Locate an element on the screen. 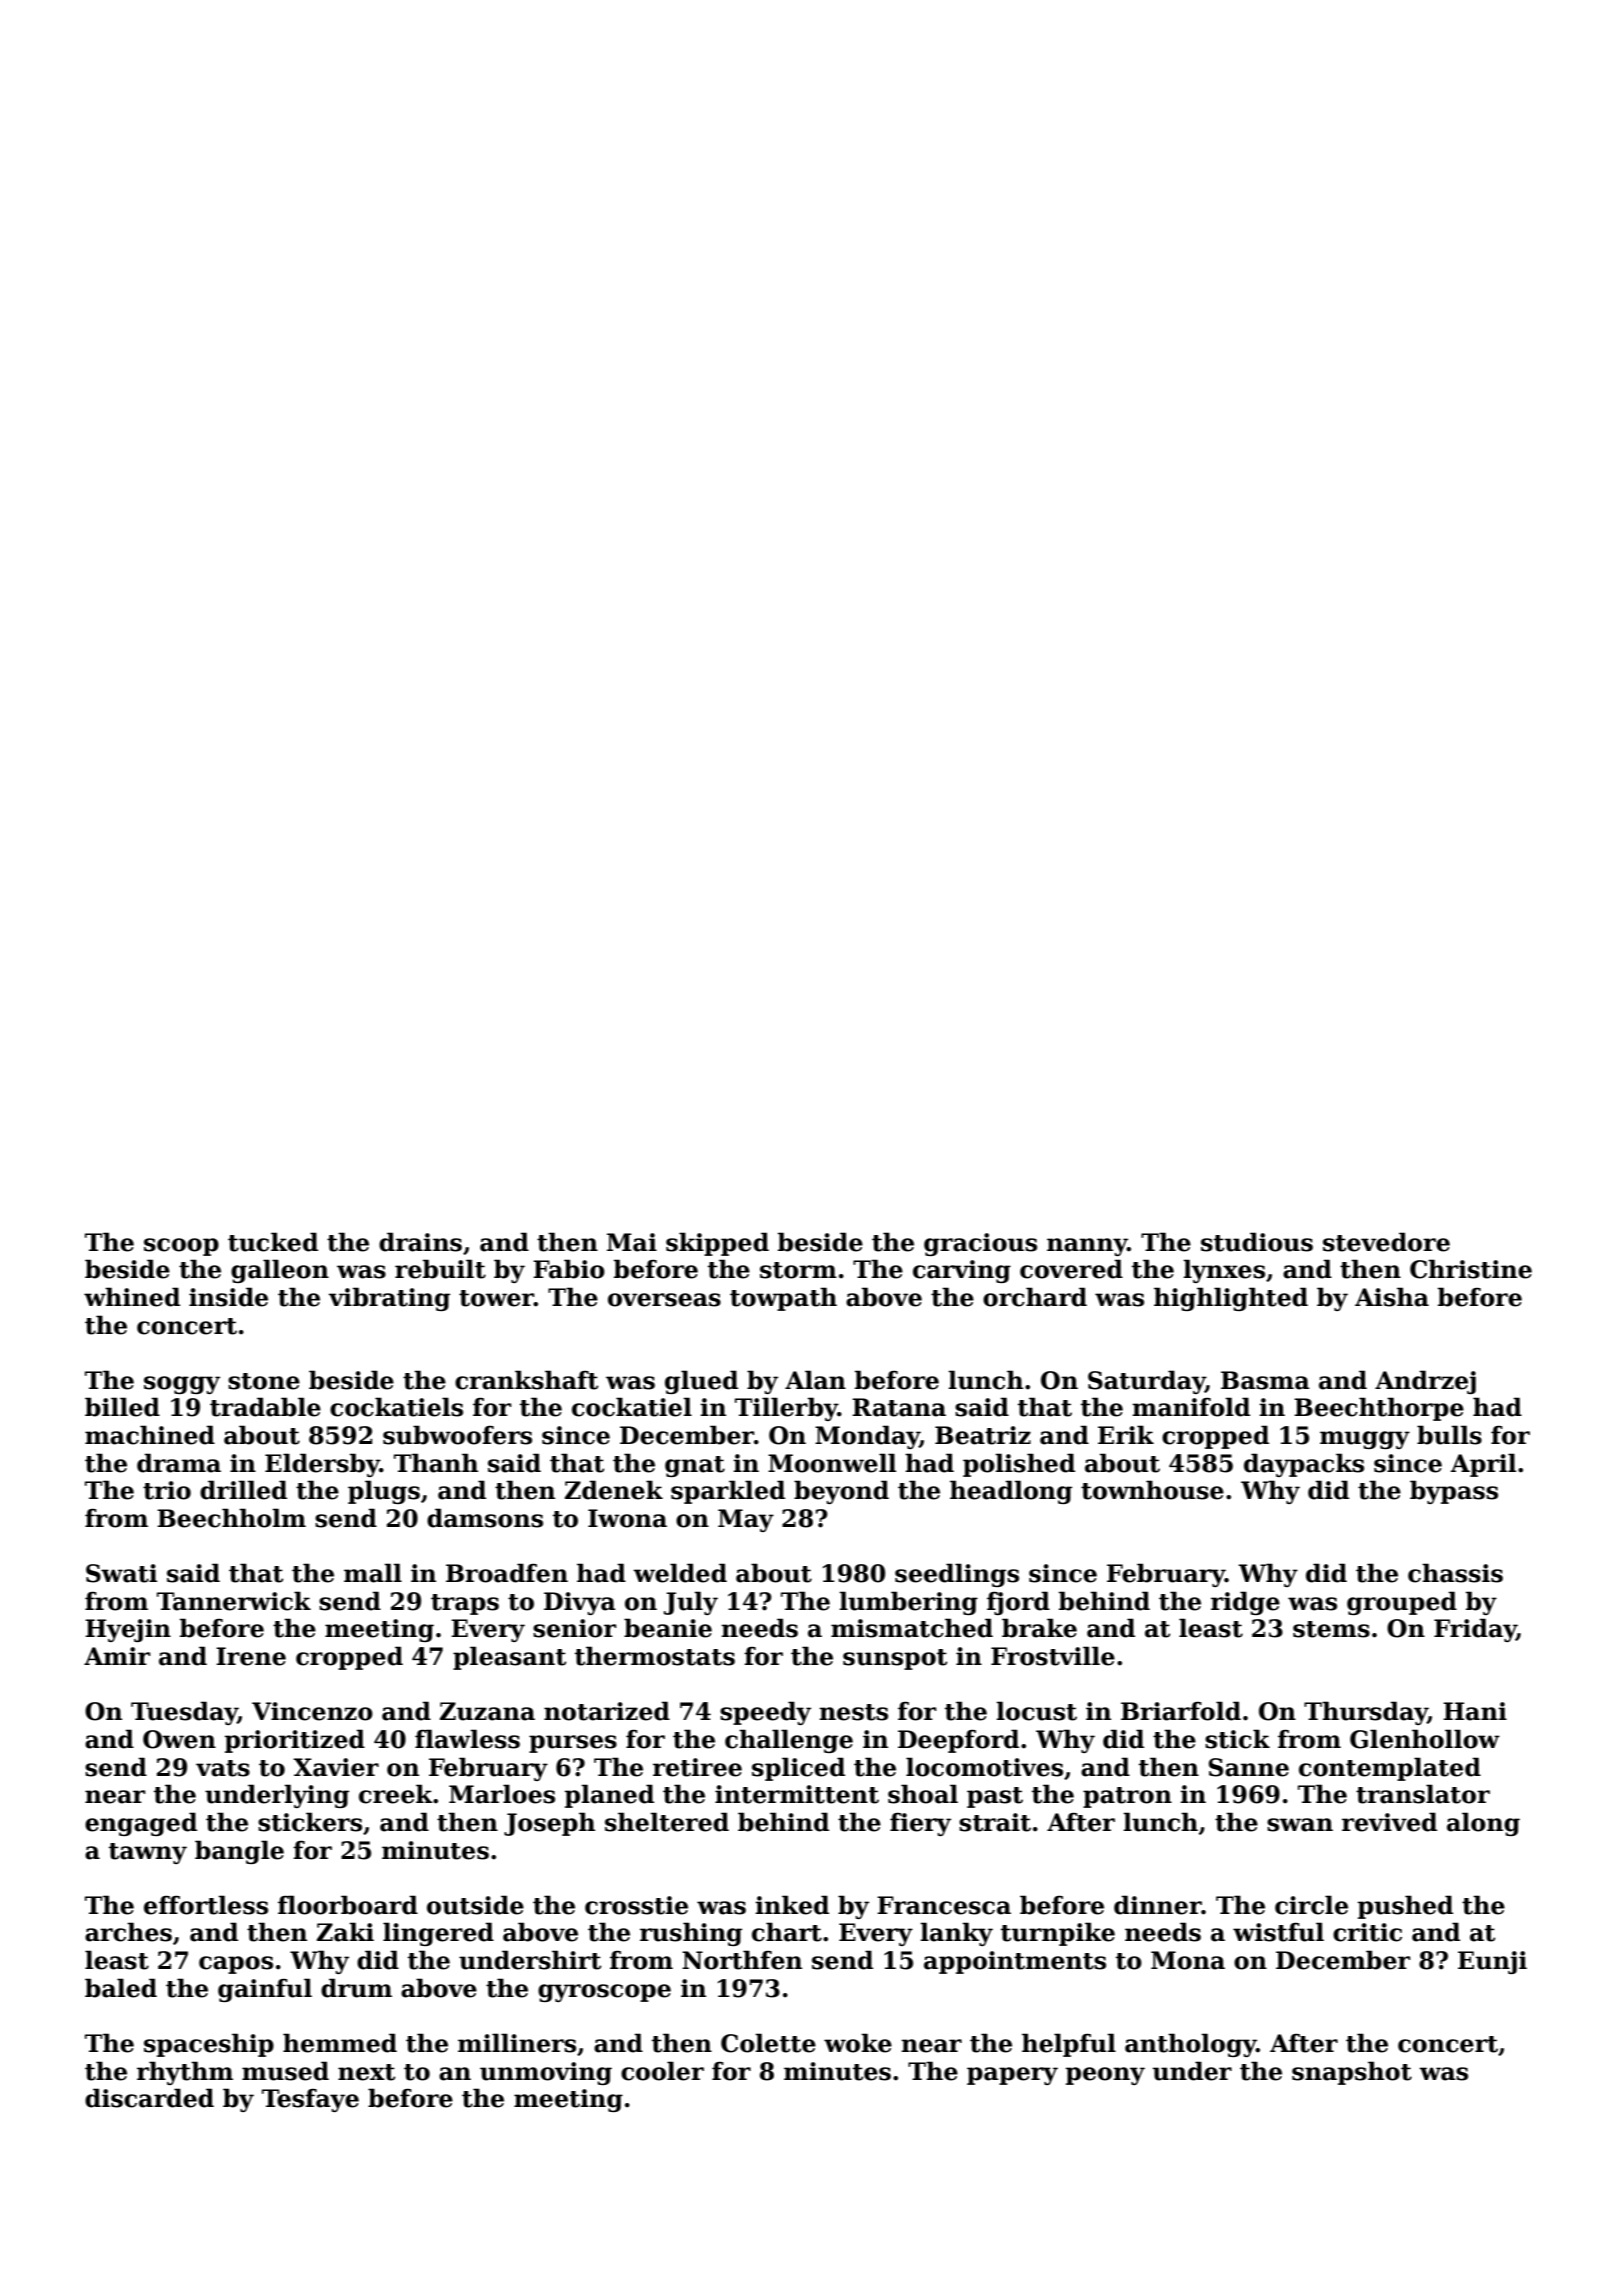 The image size is (1620, 2292). Briarfold is located at coordinates (1181, 1711).
